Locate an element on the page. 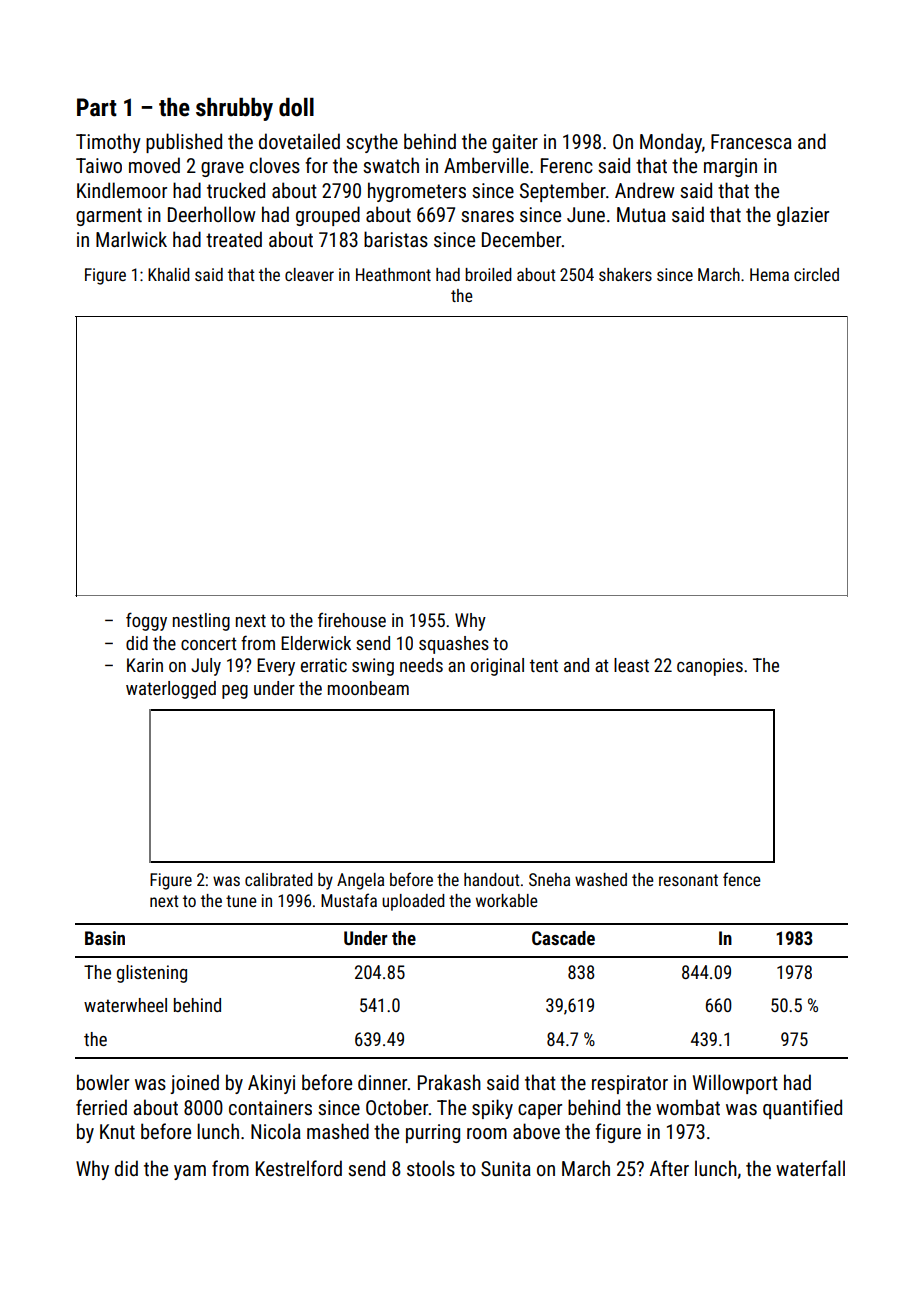 The height and width of the document is (1314, 924). waterfall is located at coordinates (810, 1168).
